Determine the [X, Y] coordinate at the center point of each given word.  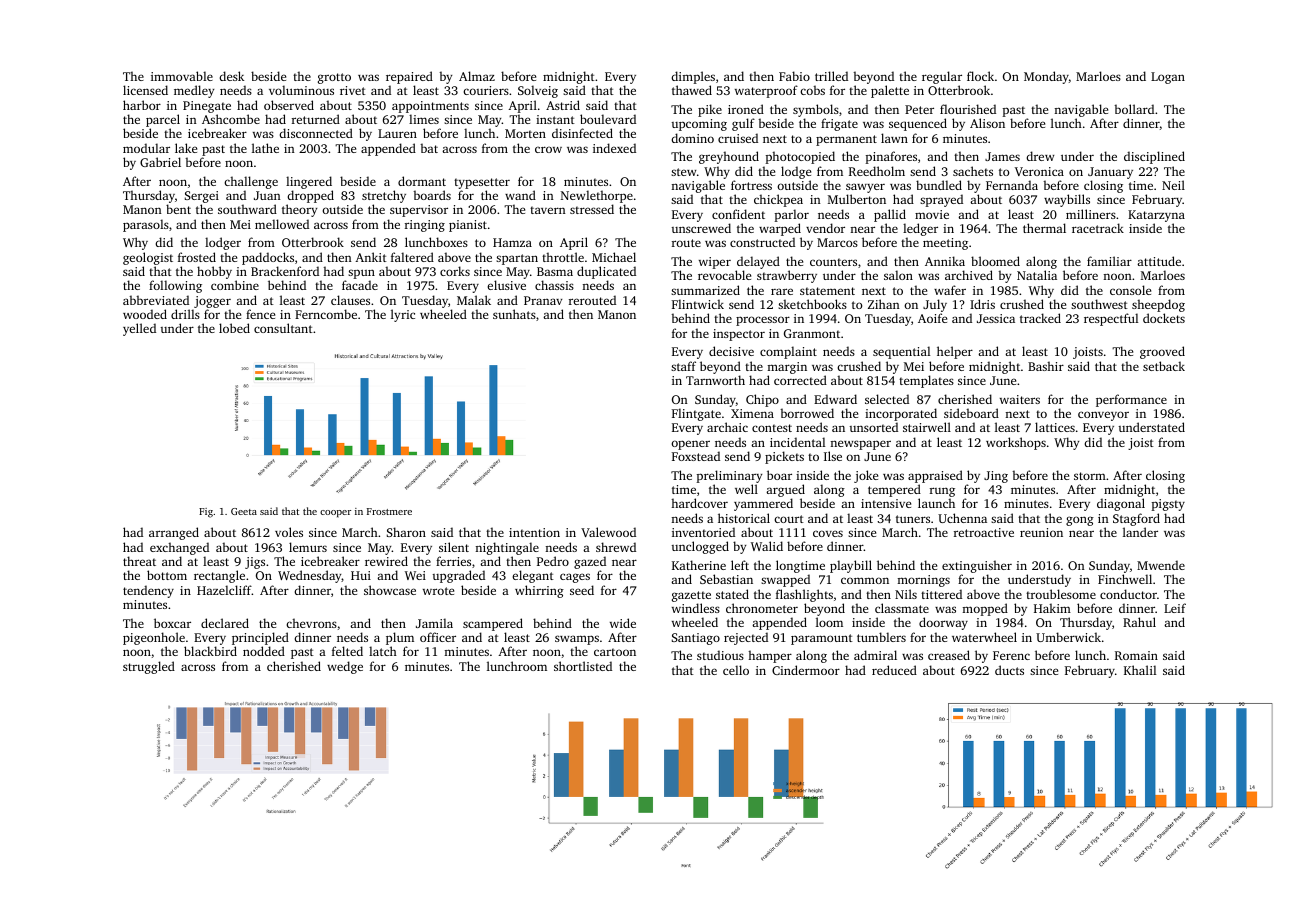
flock [980, 76]
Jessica [996, 318]
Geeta [244, 511]
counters [833, 262]
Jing [996, 477]
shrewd [616, 547]
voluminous [301, 90]
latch [383, 651]
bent [178, 209]
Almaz [477, 76]
